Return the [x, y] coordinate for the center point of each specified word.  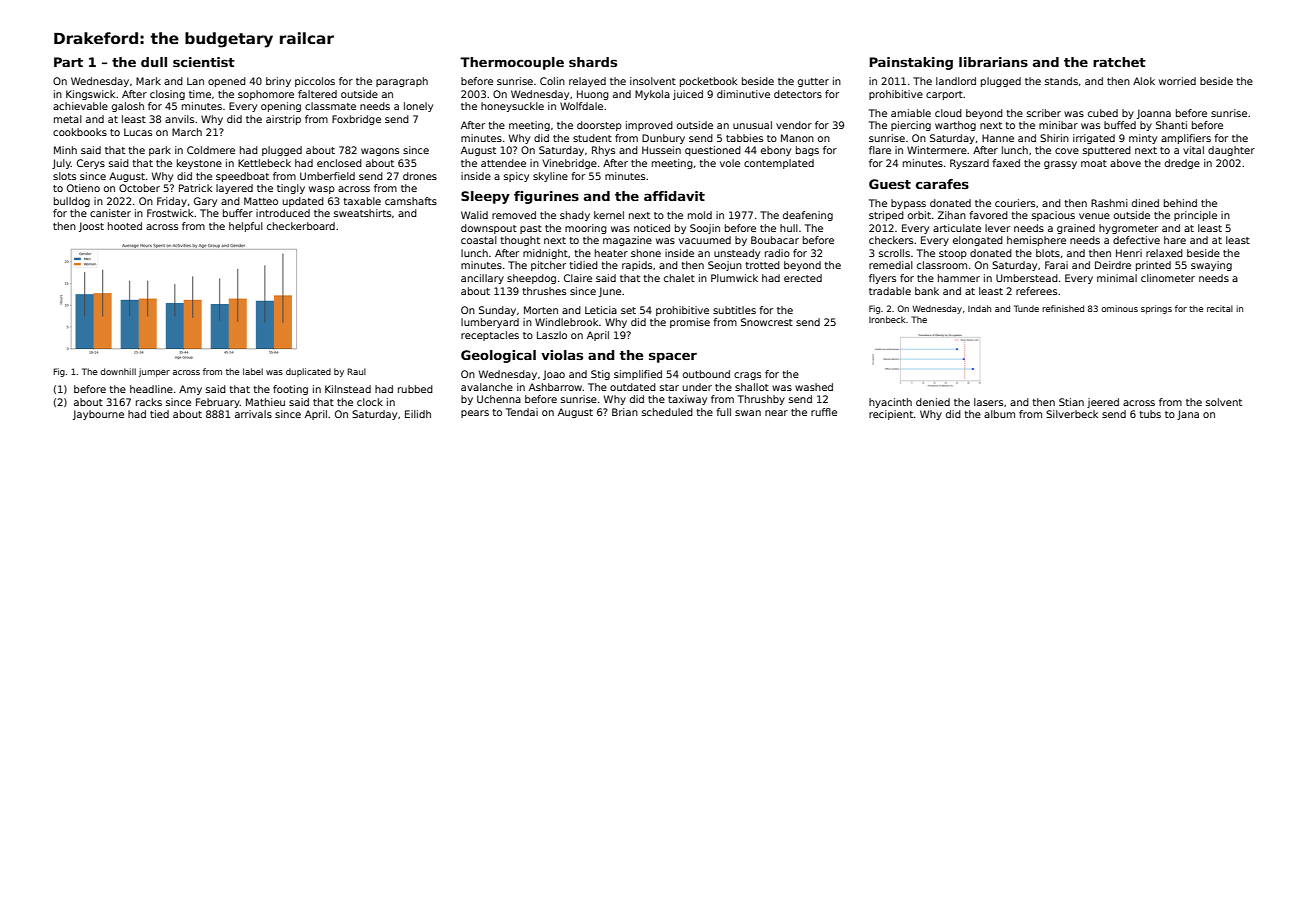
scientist [204, 62]
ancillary [482, 279]
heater [611, 253]
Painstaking [911, 63]
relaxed [1164, 253]
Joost [91, 227]
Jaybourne [98, 415]
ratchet [1119, 62]
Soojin [705, 229]
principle [1195, 216]
